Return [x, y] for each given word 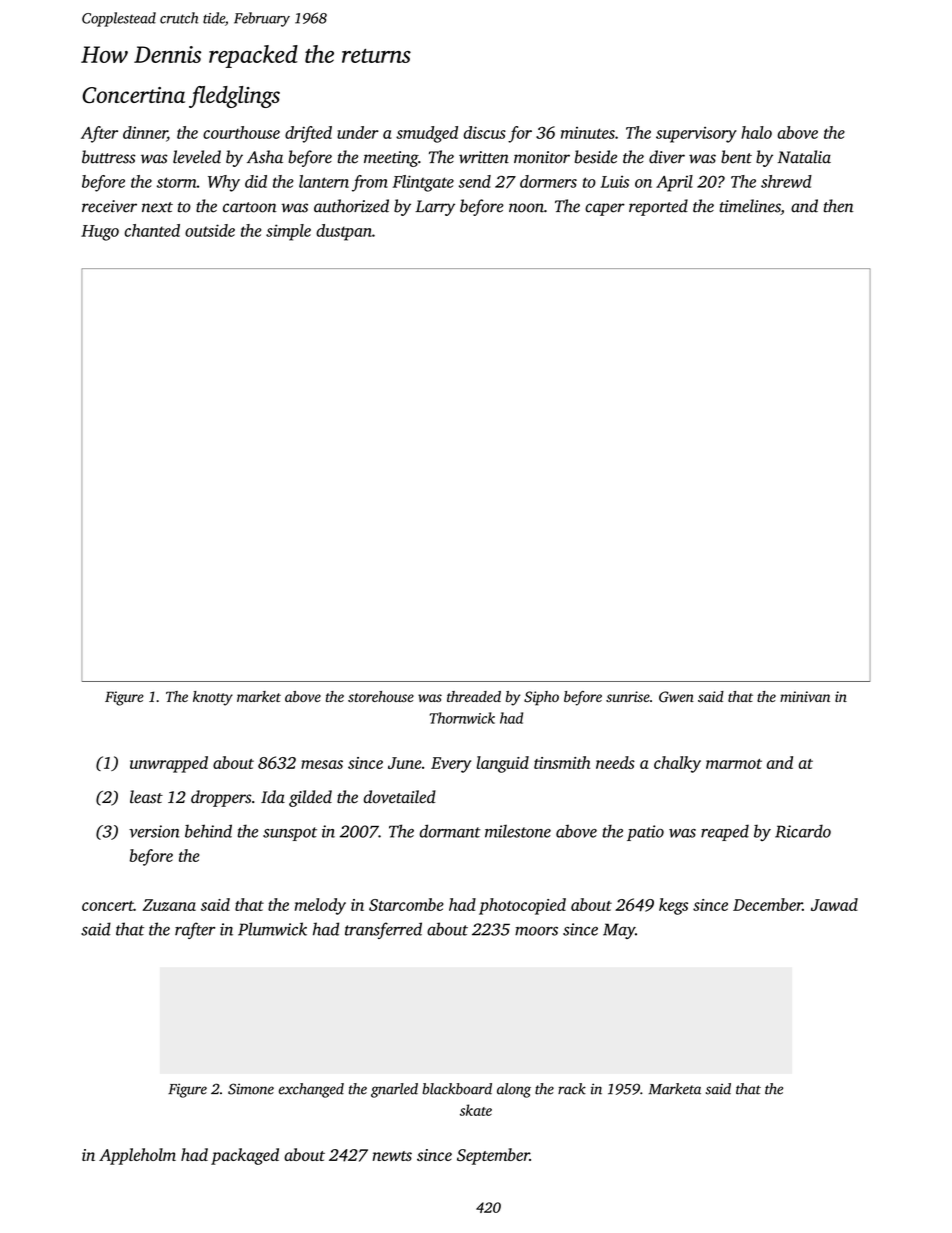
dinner [145, 133]
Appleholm [137, 1156]
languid [502, 764]
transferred [383, 930]
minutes [588, 133]
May [619, 931]
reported [658, 207]
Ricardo [803, 831]
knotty [213, 698]
